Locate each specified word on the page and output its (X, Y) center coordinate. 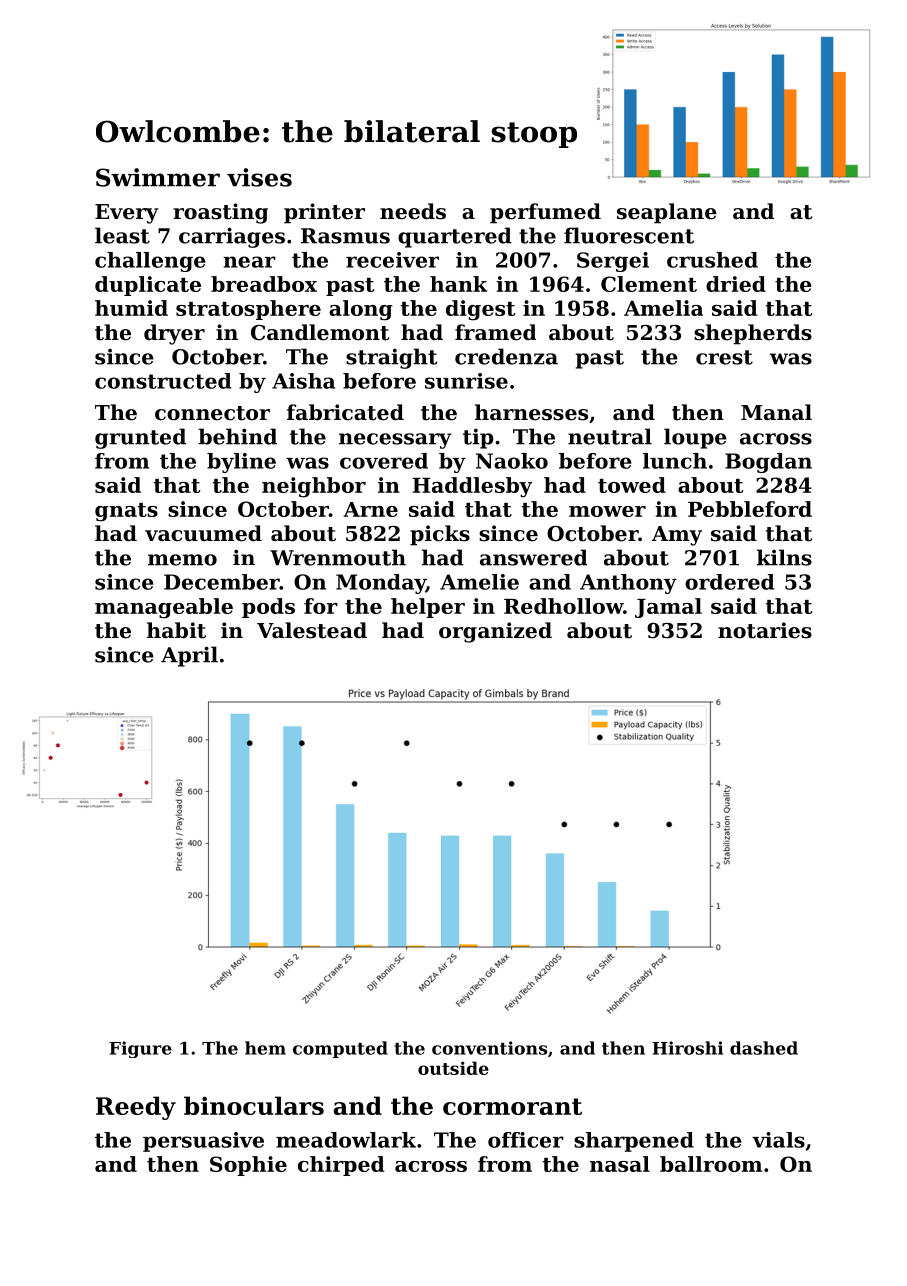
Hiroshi (687, 1048)
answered (533, 557)
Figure (140, 1049)
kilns (784, 557)
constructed (163, 381)
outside (453, 1068)
